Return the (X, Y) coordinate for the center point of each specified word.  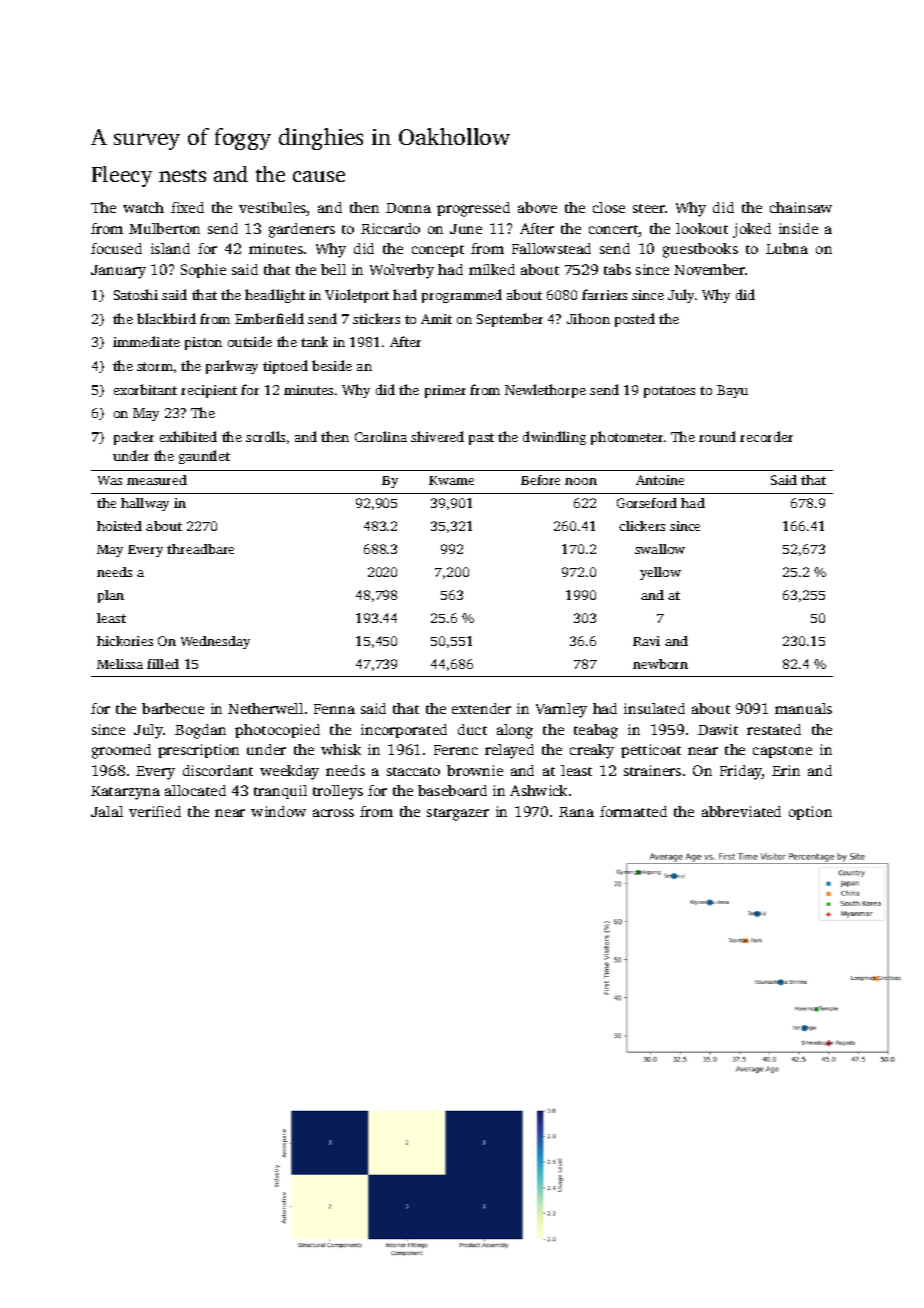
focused (116, 248)
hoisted (119, 526)
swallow (660, 549)
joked (752, 230)
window (278, 811)
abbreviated (741, 811)
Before (540, 480)
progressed (473, 209)
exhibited (188, 436)
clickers (642, 526)
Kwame (451, 480)
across (333, 813)
